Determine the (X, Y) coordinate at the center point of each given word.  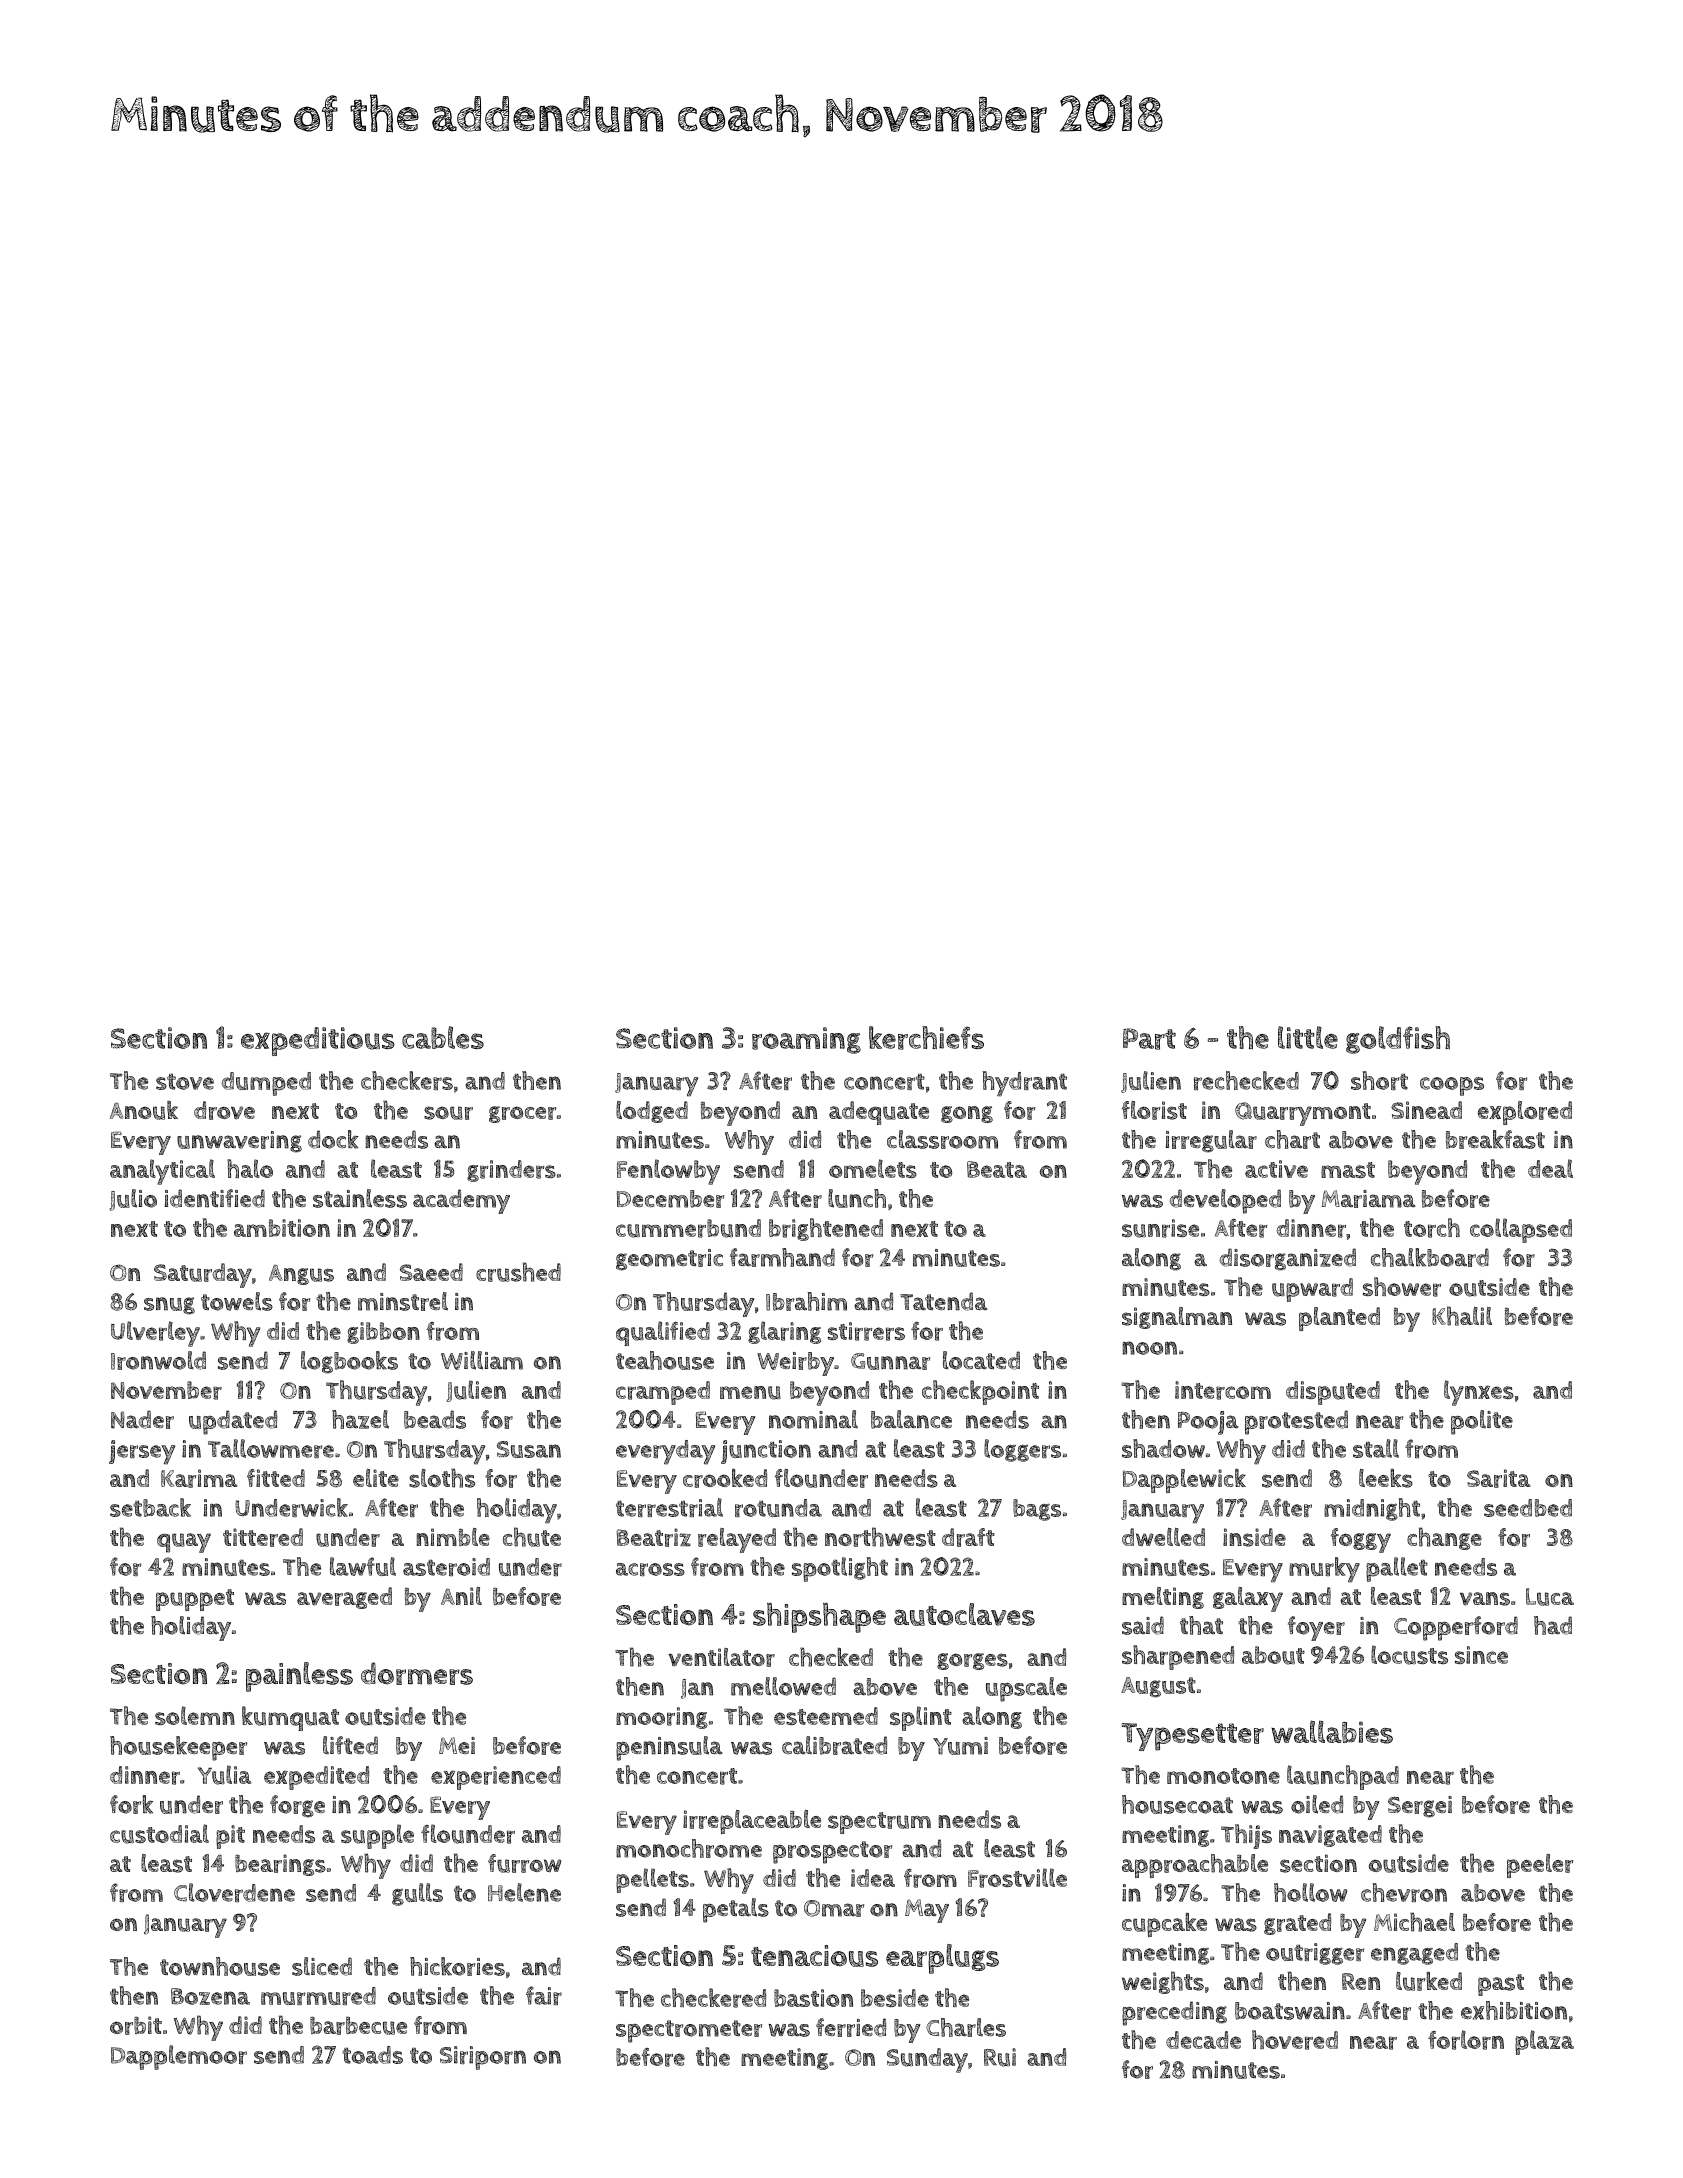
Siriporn (483, 2058)
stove (185, 1082)
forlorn (1466, 2040)
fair (544, 1995)
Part (1149, 1039)
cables (443, 1037)
